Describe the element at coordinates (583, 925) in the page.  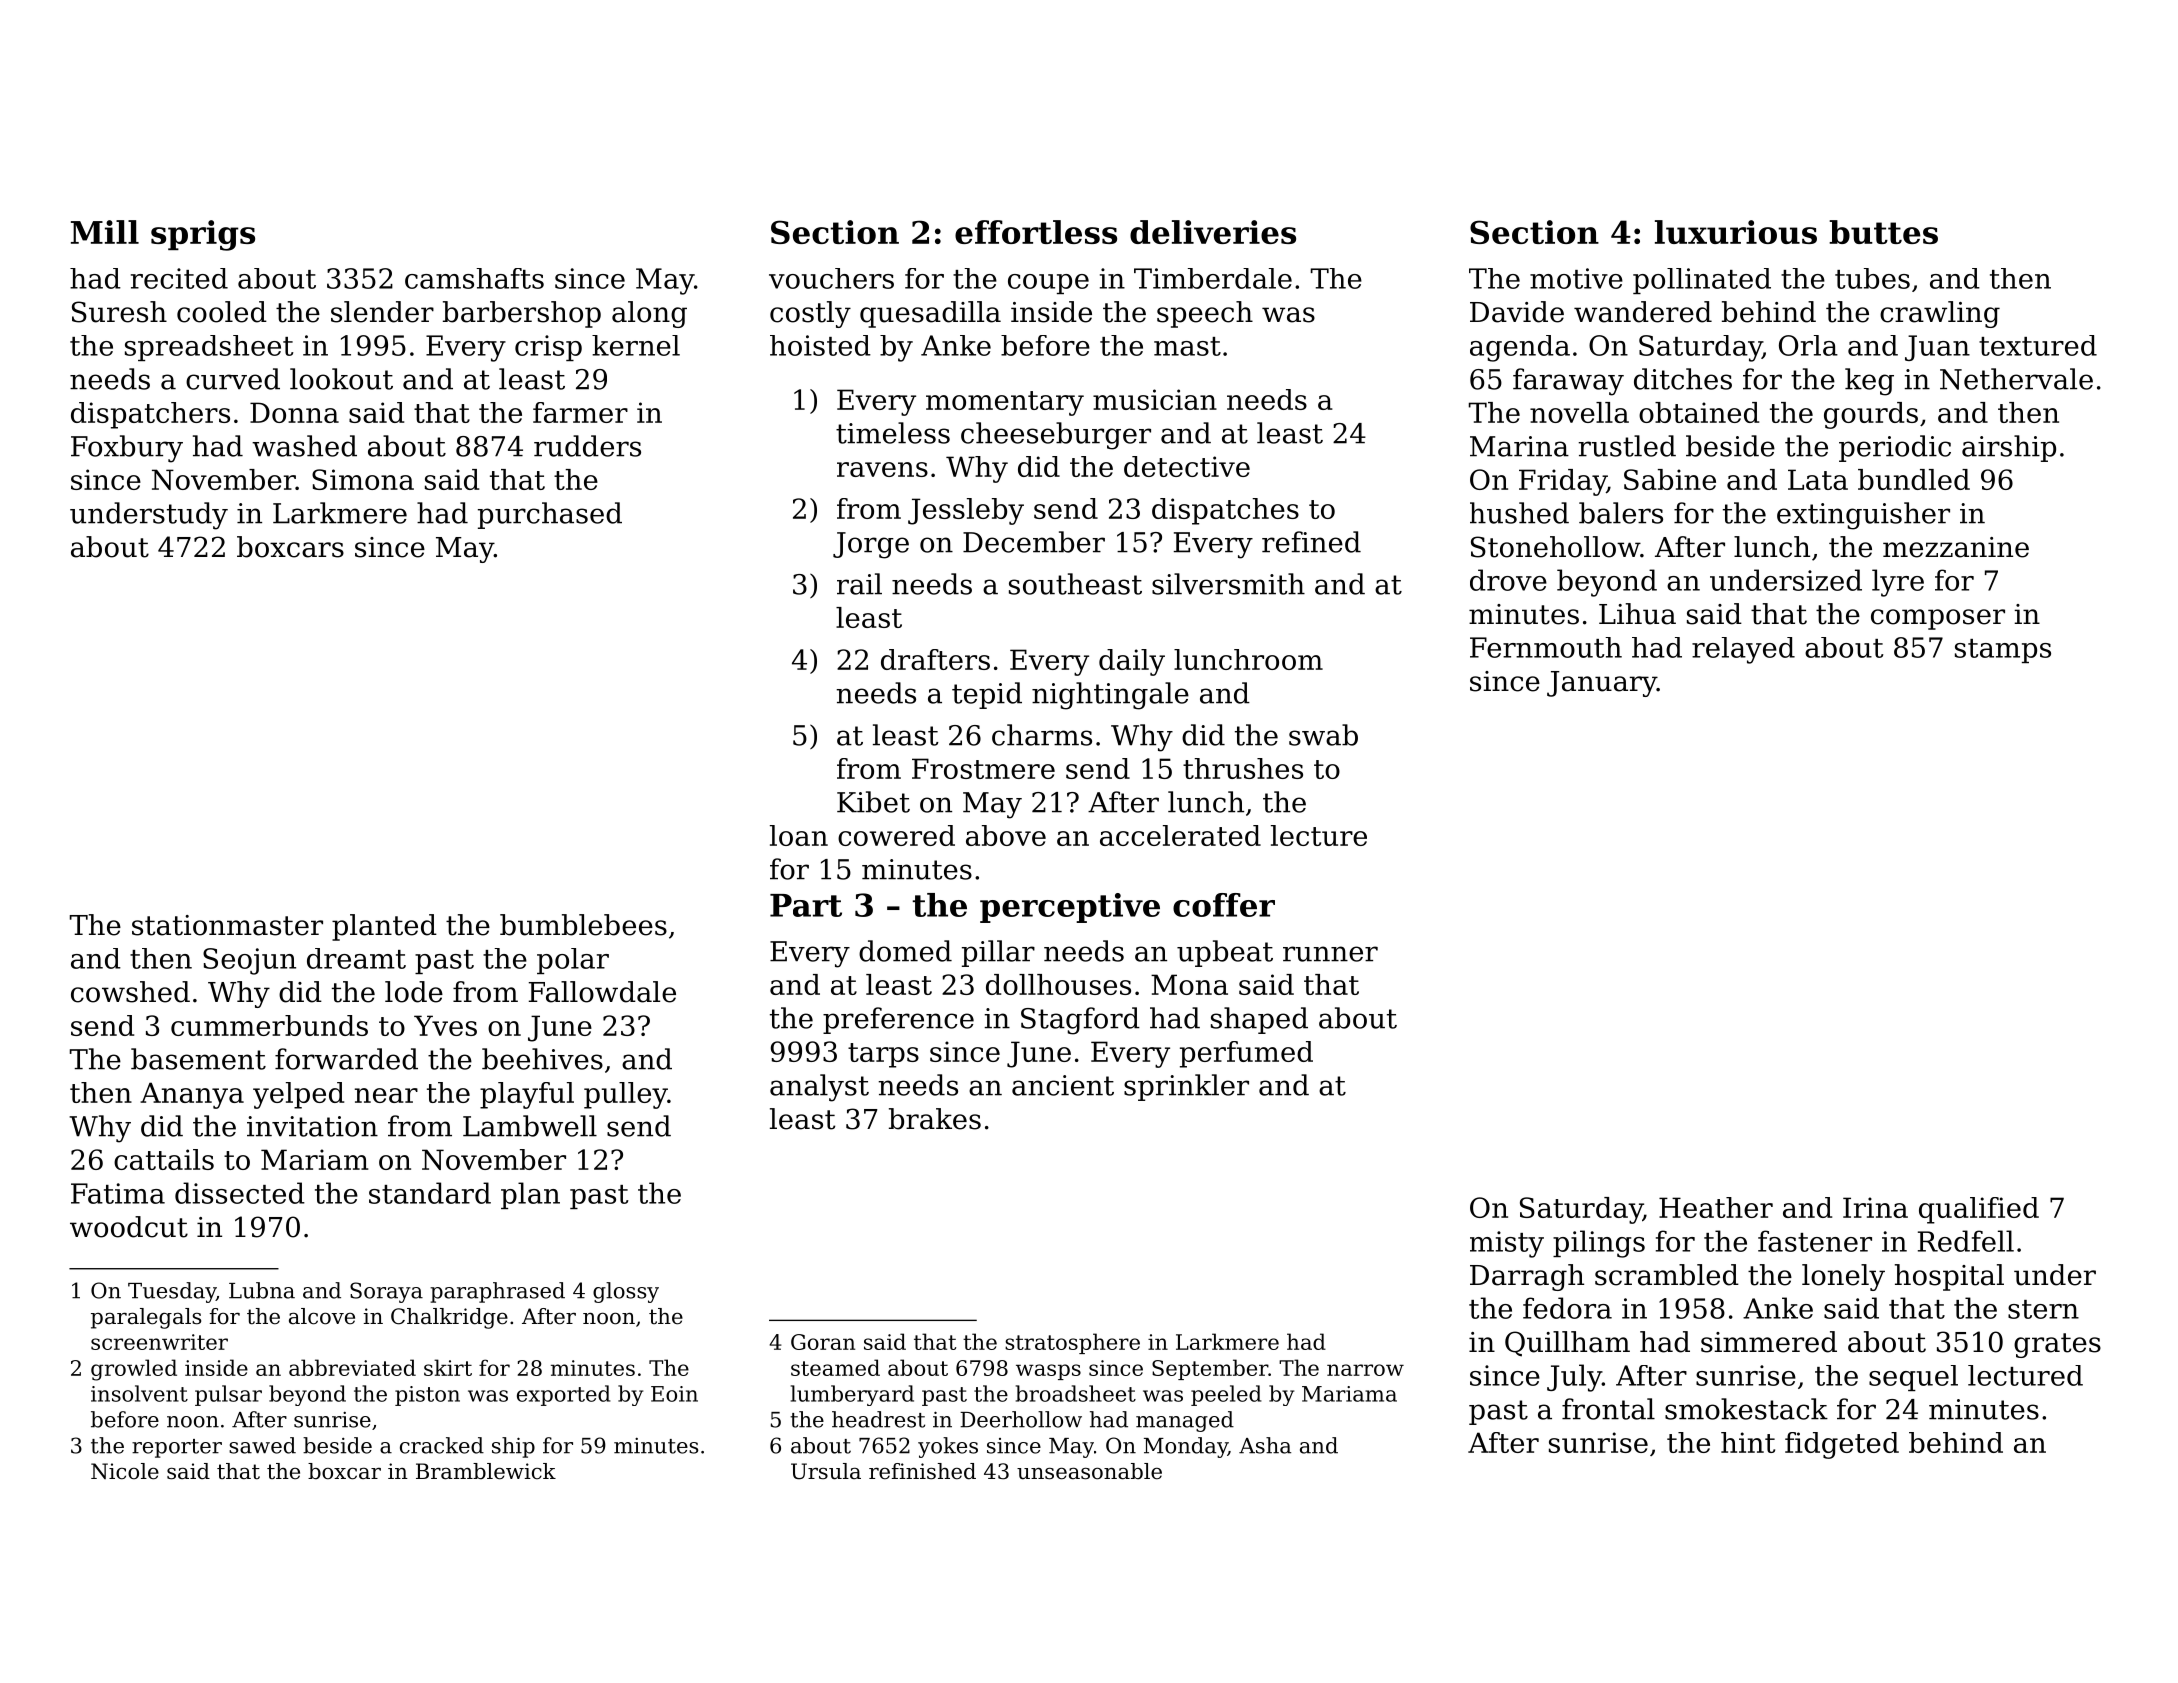
I see `bumblebees` at that location.
